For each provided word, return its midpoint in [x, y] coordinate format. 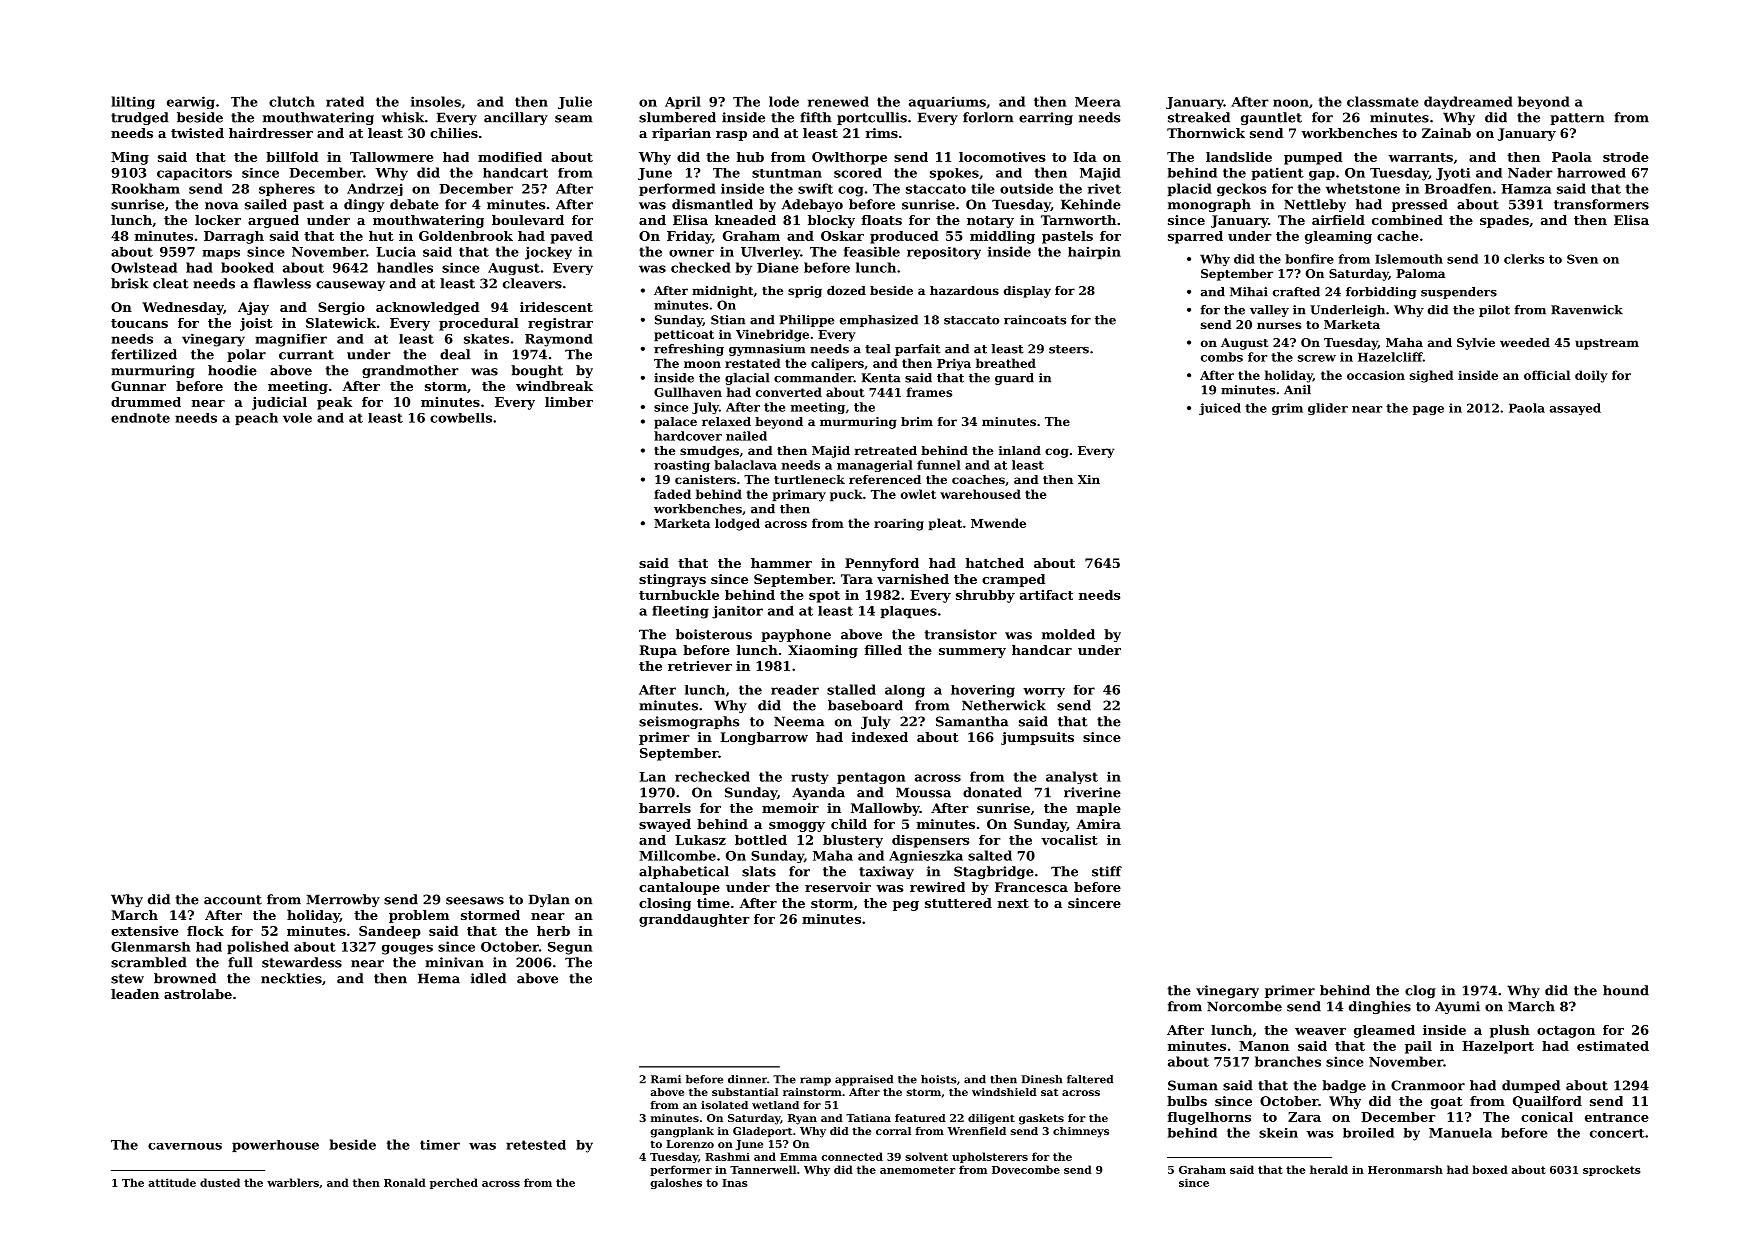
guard [1014, 379]
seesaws [475, 901]
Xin [1089, 479]
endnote [140, 418]
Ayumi [1457, 1007]
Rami [666, 1079]
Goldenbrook [466, 236]
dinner [747, 1079]
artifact [1046, 595]
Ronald [405, 1182]
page [1428, 410]
